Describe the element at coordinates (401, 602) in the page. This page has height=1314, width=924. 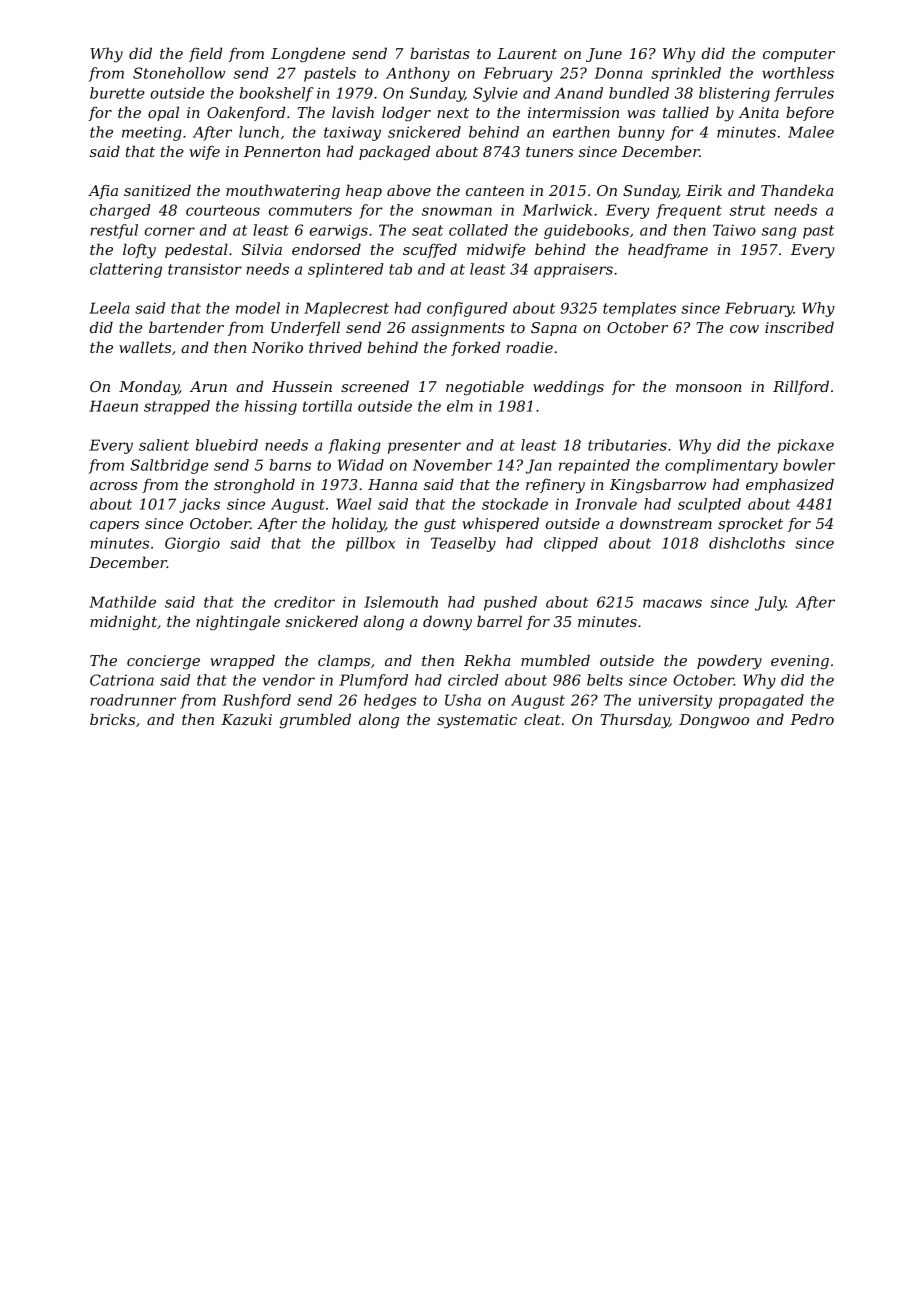
I see `Islemouth` at that location.
